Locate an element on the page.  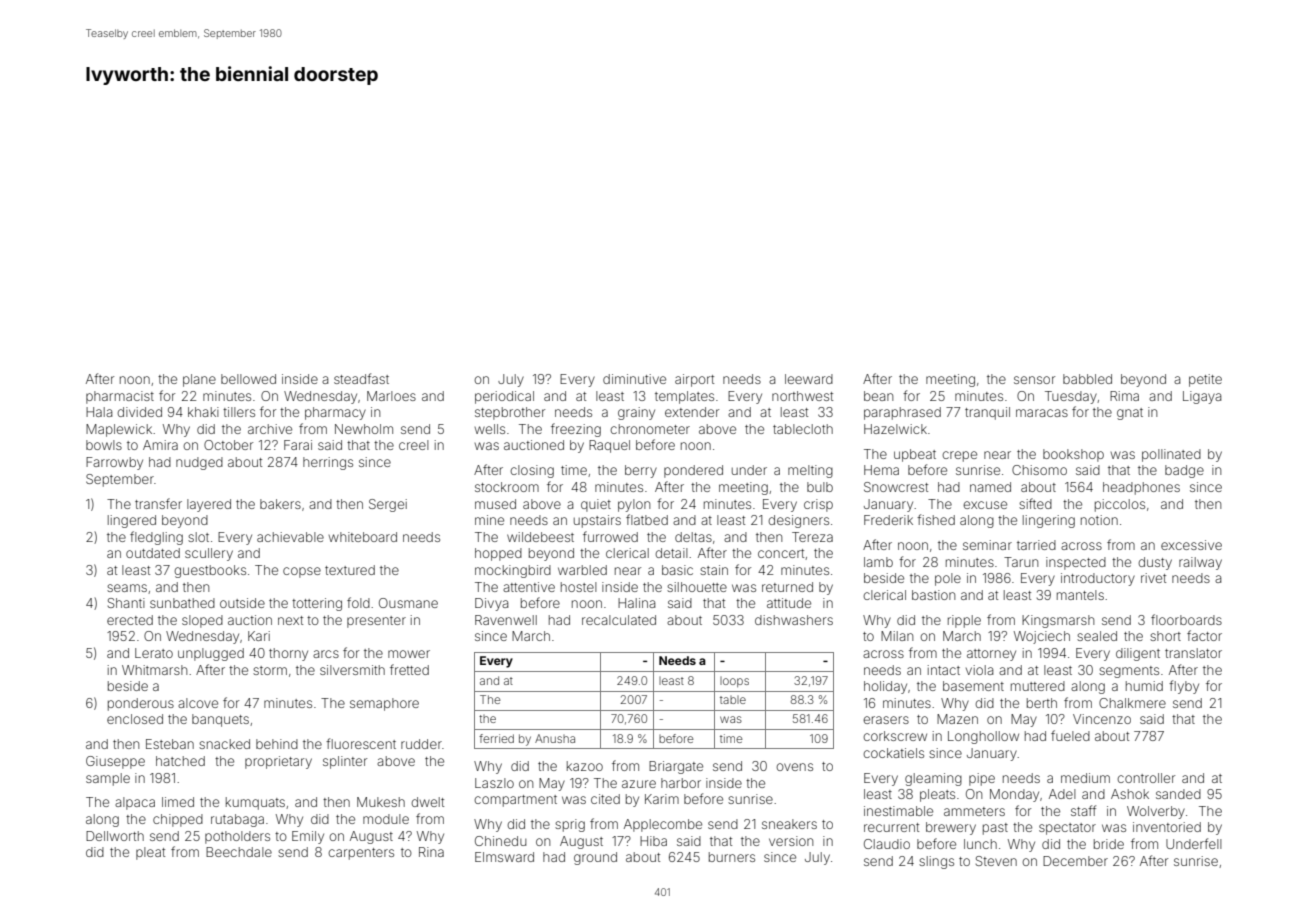
kazoo is located at coordinates (585, 766).
